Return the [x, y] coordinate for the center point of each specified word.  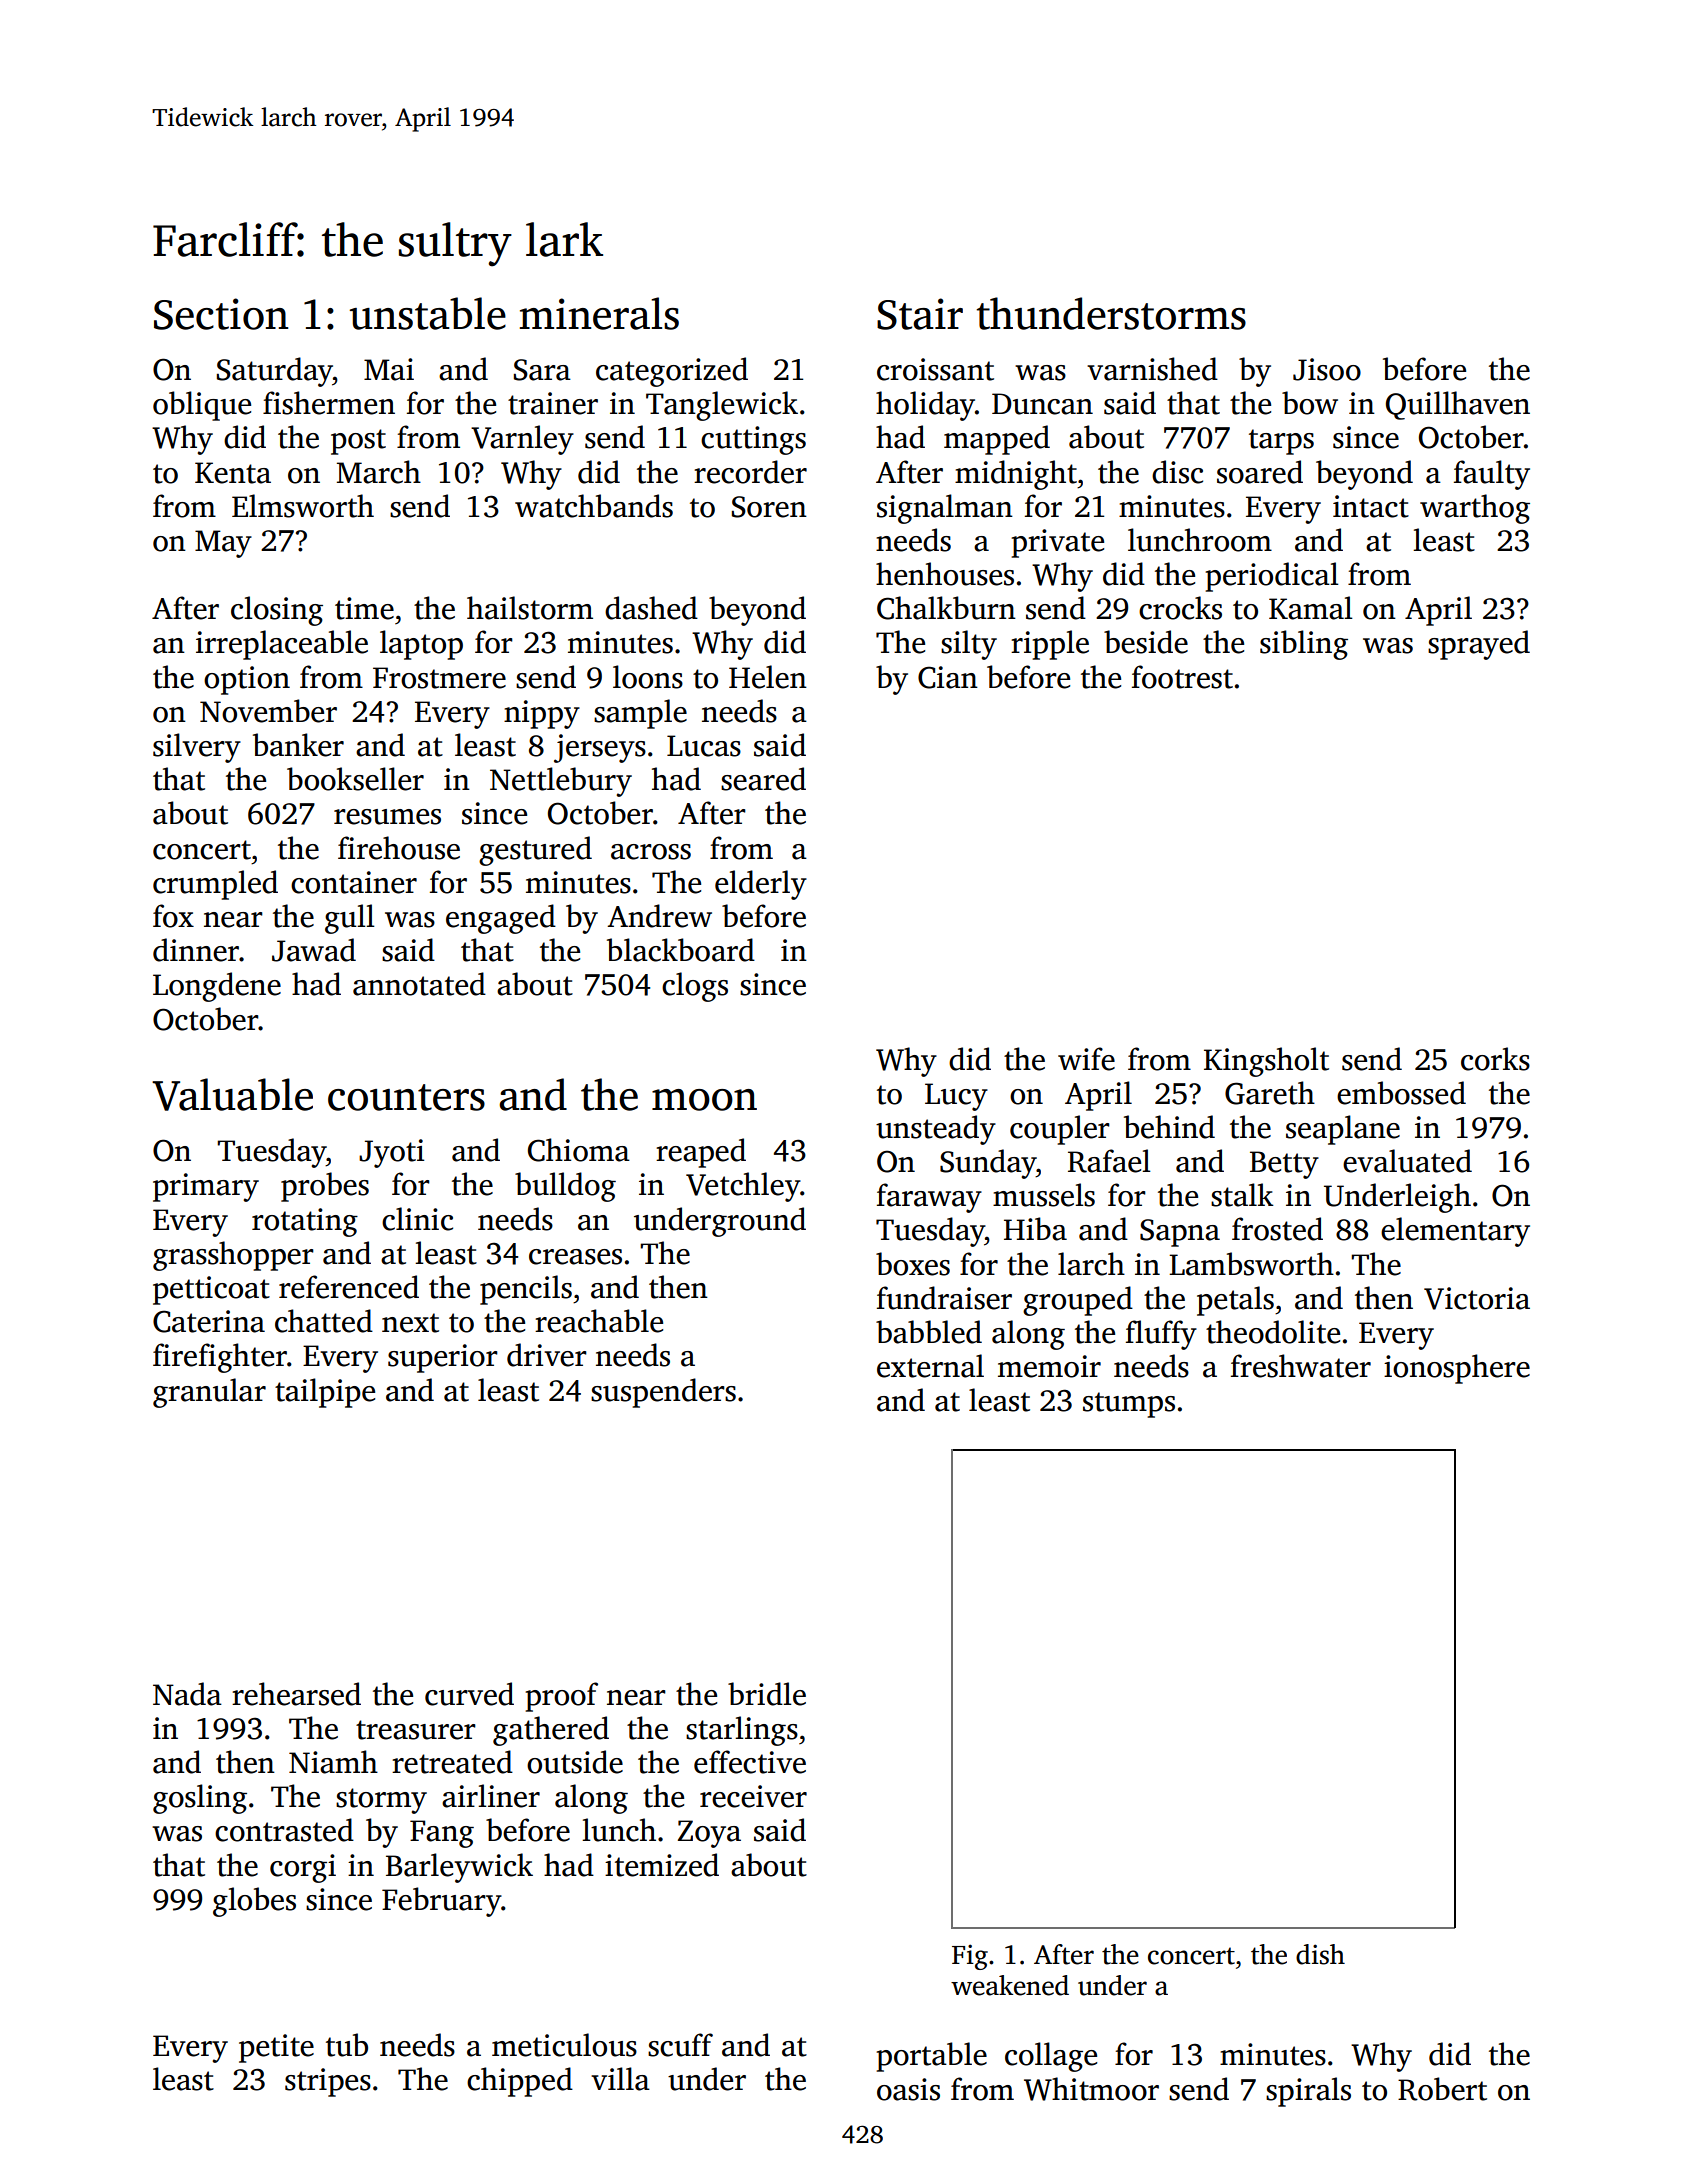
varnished [1152, 369]
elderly [761, 885]
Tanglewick [722, 406]
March [379, 472]
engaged [501, 919]
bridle [767, 1694]
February [441, 1902]
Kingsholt [1266, 1062]
